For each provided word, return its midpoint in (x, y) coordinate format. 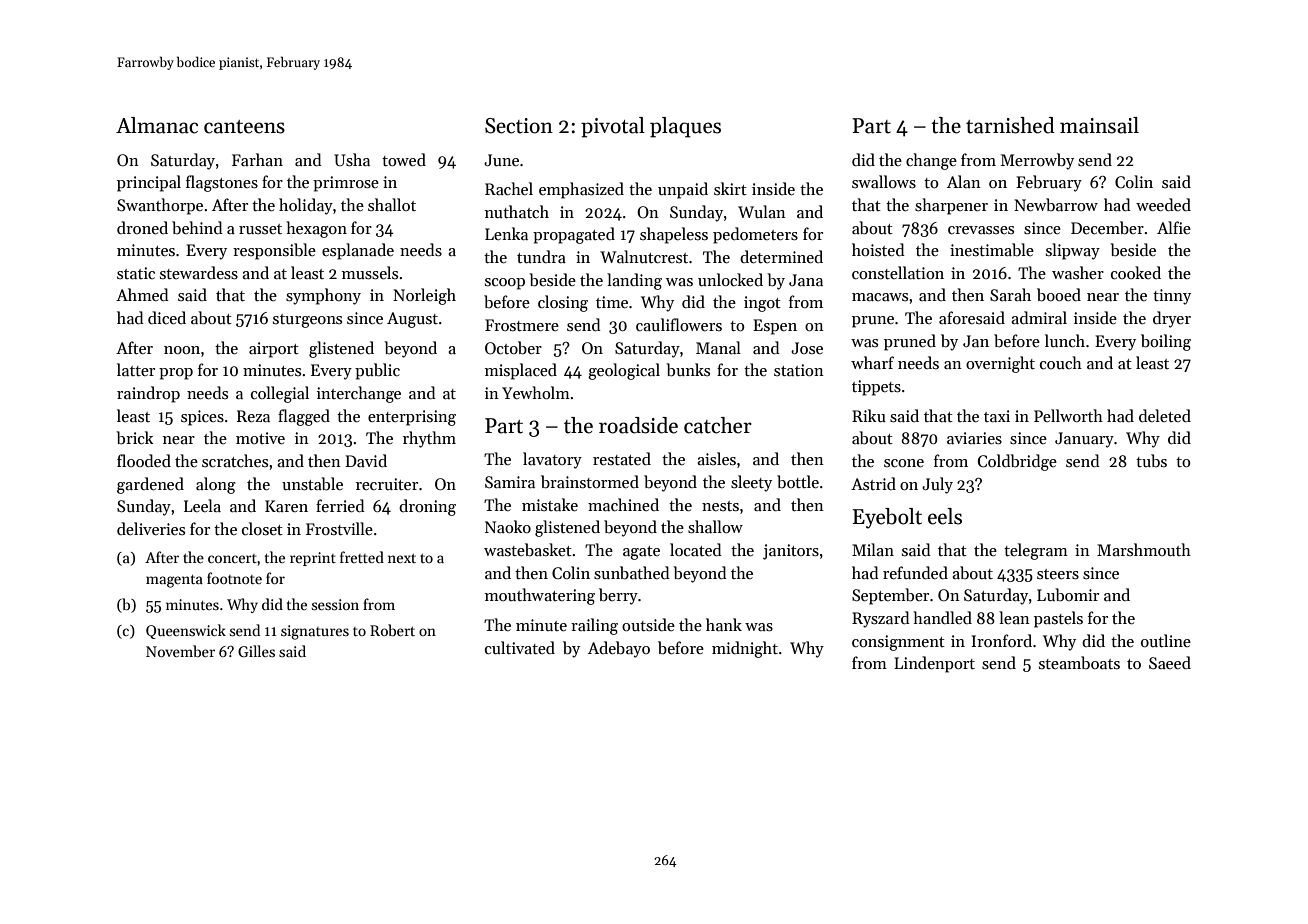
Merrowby (1037, 161)
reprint (313, 559)
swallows (884, 182)
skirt (730, 188)
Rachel (509, 188)
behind (197, 227)
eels (945, 516)
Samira (510, 482)
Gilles (256, 651)
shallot (392, 204)
